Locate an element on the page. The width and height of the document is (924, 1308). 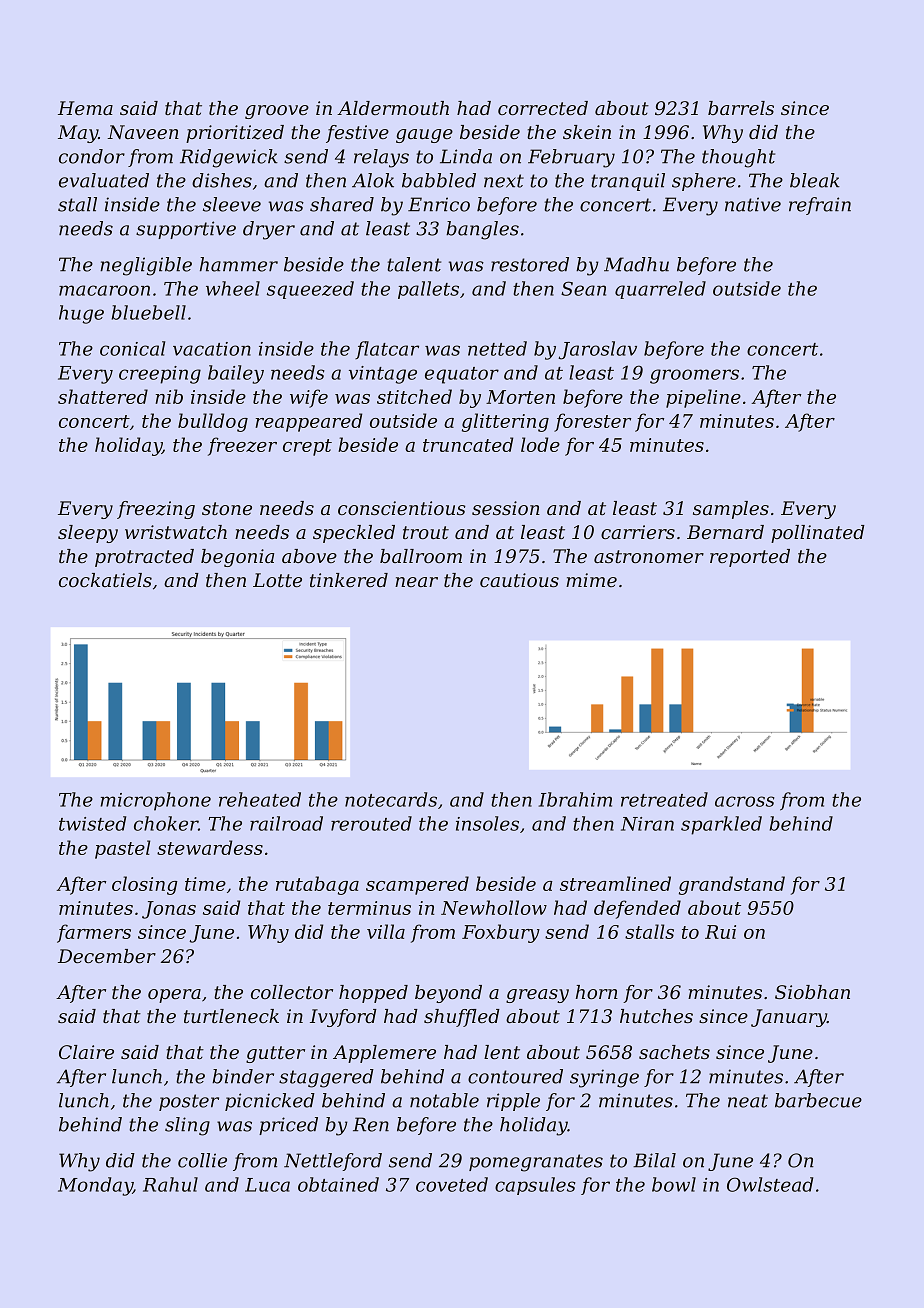
capsules is located at coordinates (535, 1186).
